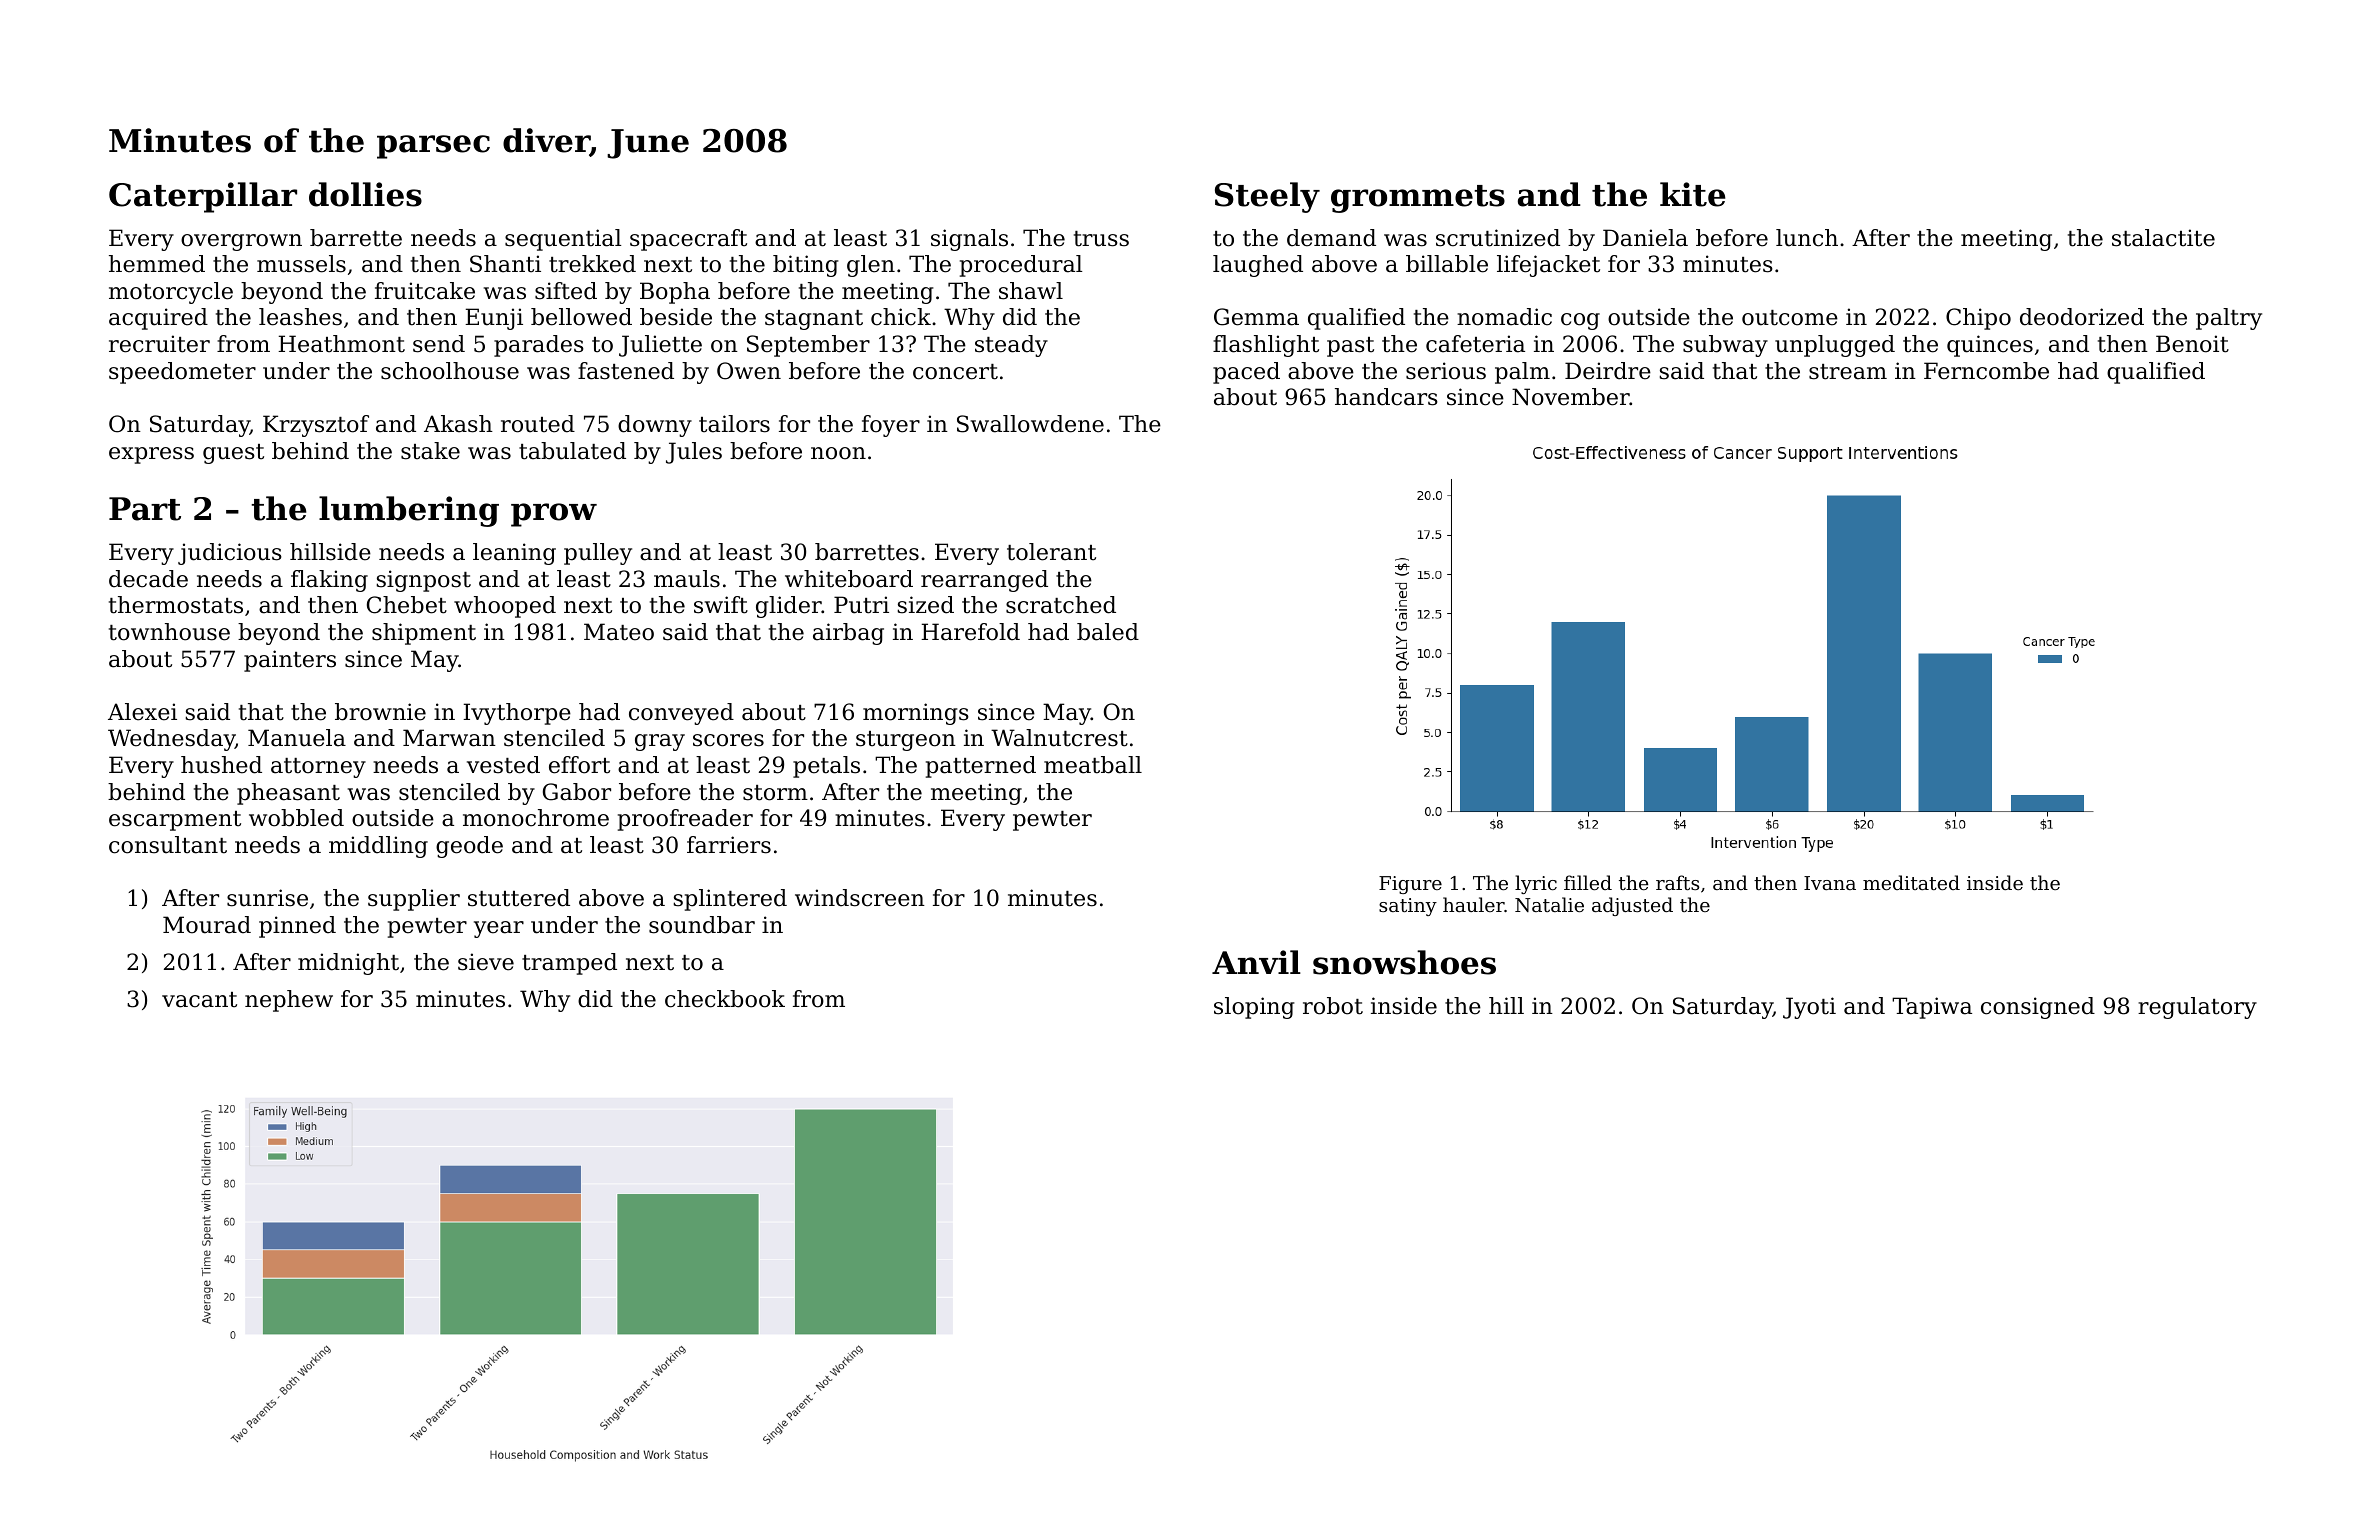  Describe the element at coordinates (848, 634) in the page. I see `airbag` at that location.
